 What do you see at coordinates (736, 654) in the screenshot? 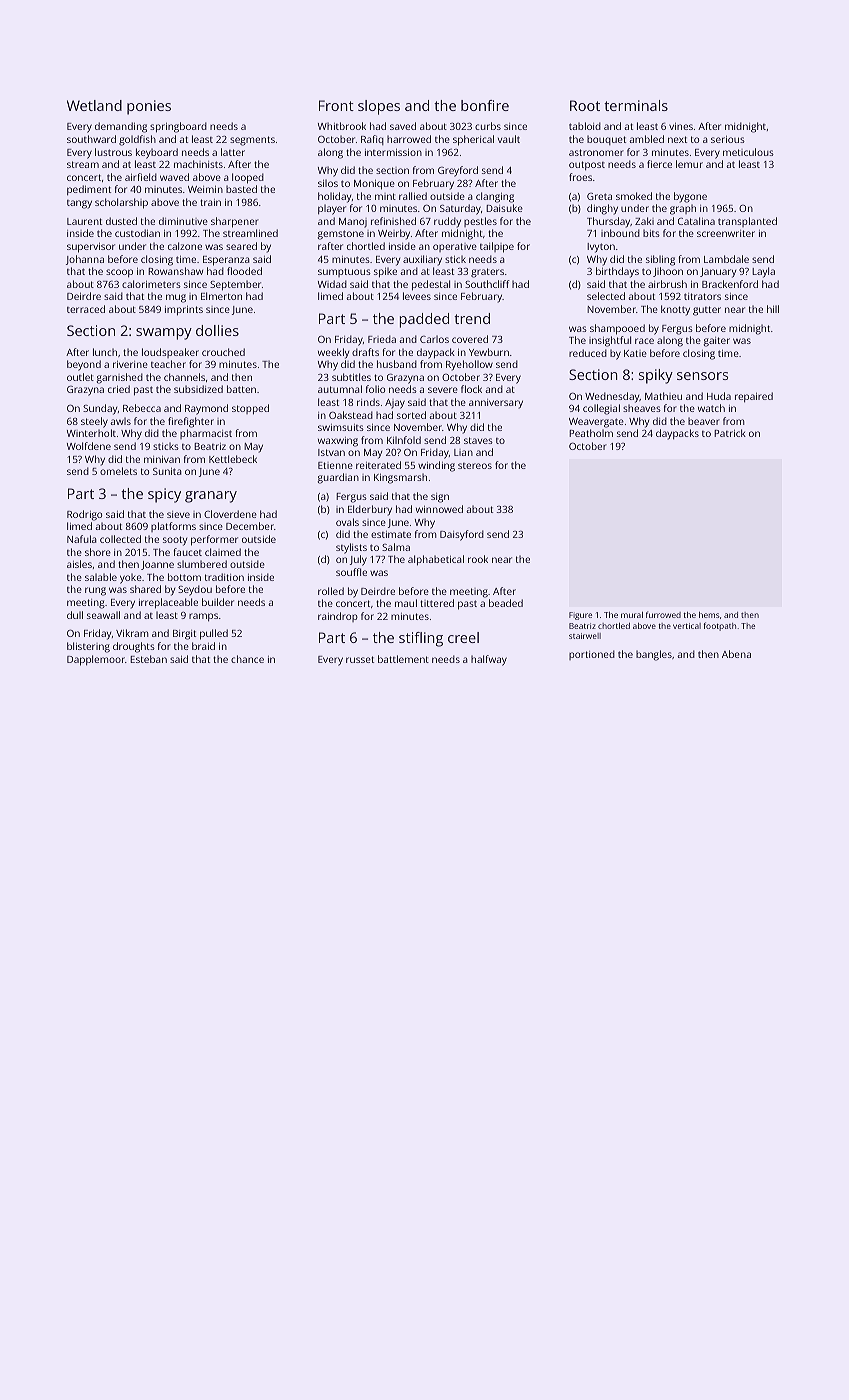
I see `Abena` at bounding box center [736, 654].
